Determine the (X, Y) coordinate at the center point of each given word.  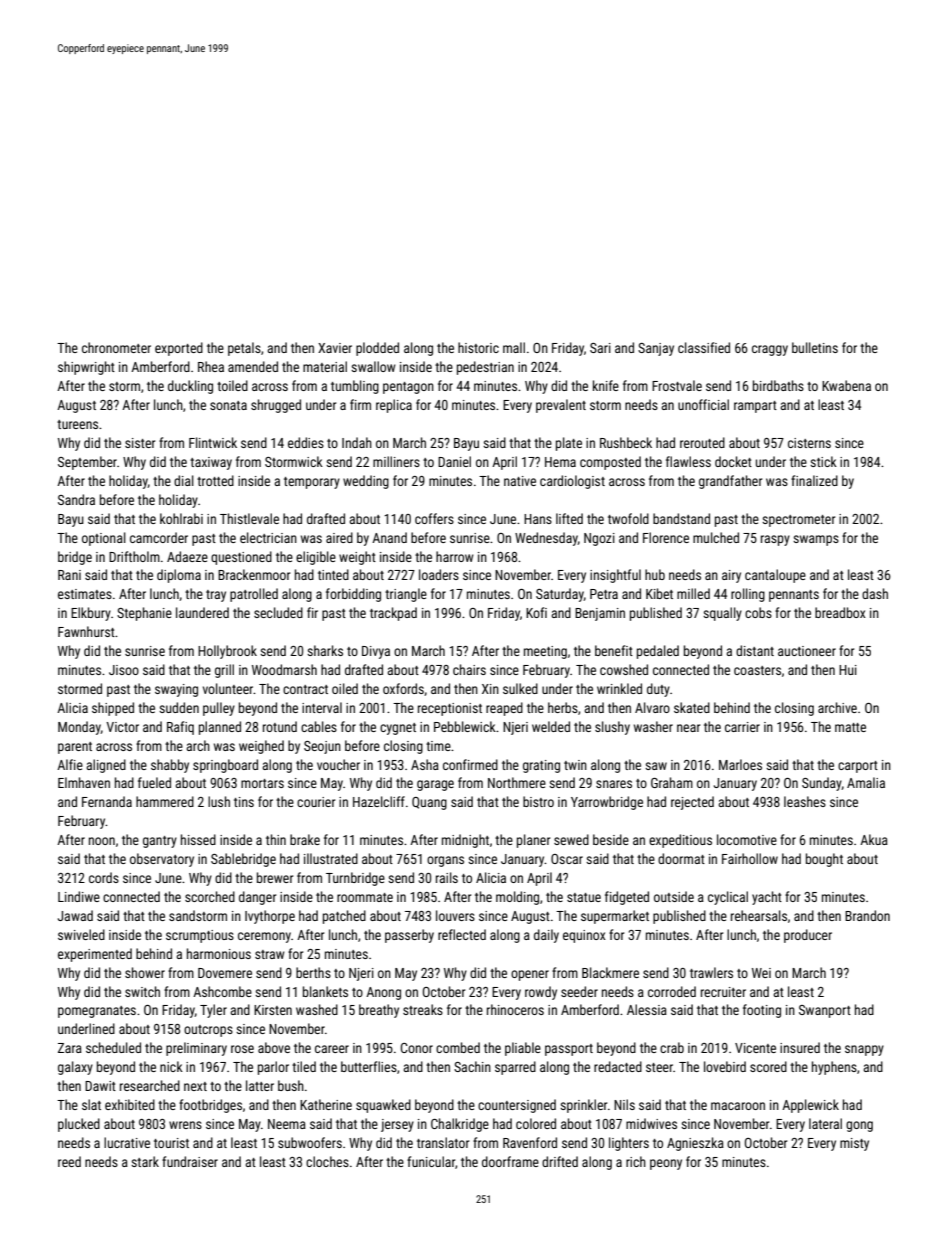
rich (636, 1161)
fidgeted (627, 898)
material (325, 366)
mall (514, 347)
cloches (327, 1161)
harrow (455, 556)
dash (875, 593)
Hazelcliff (379, 801)
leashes (805, 801)
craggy (770, 350)
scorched (210, 896)
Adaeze (187, 556)
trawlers (711, 972)
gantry (160, 842)
